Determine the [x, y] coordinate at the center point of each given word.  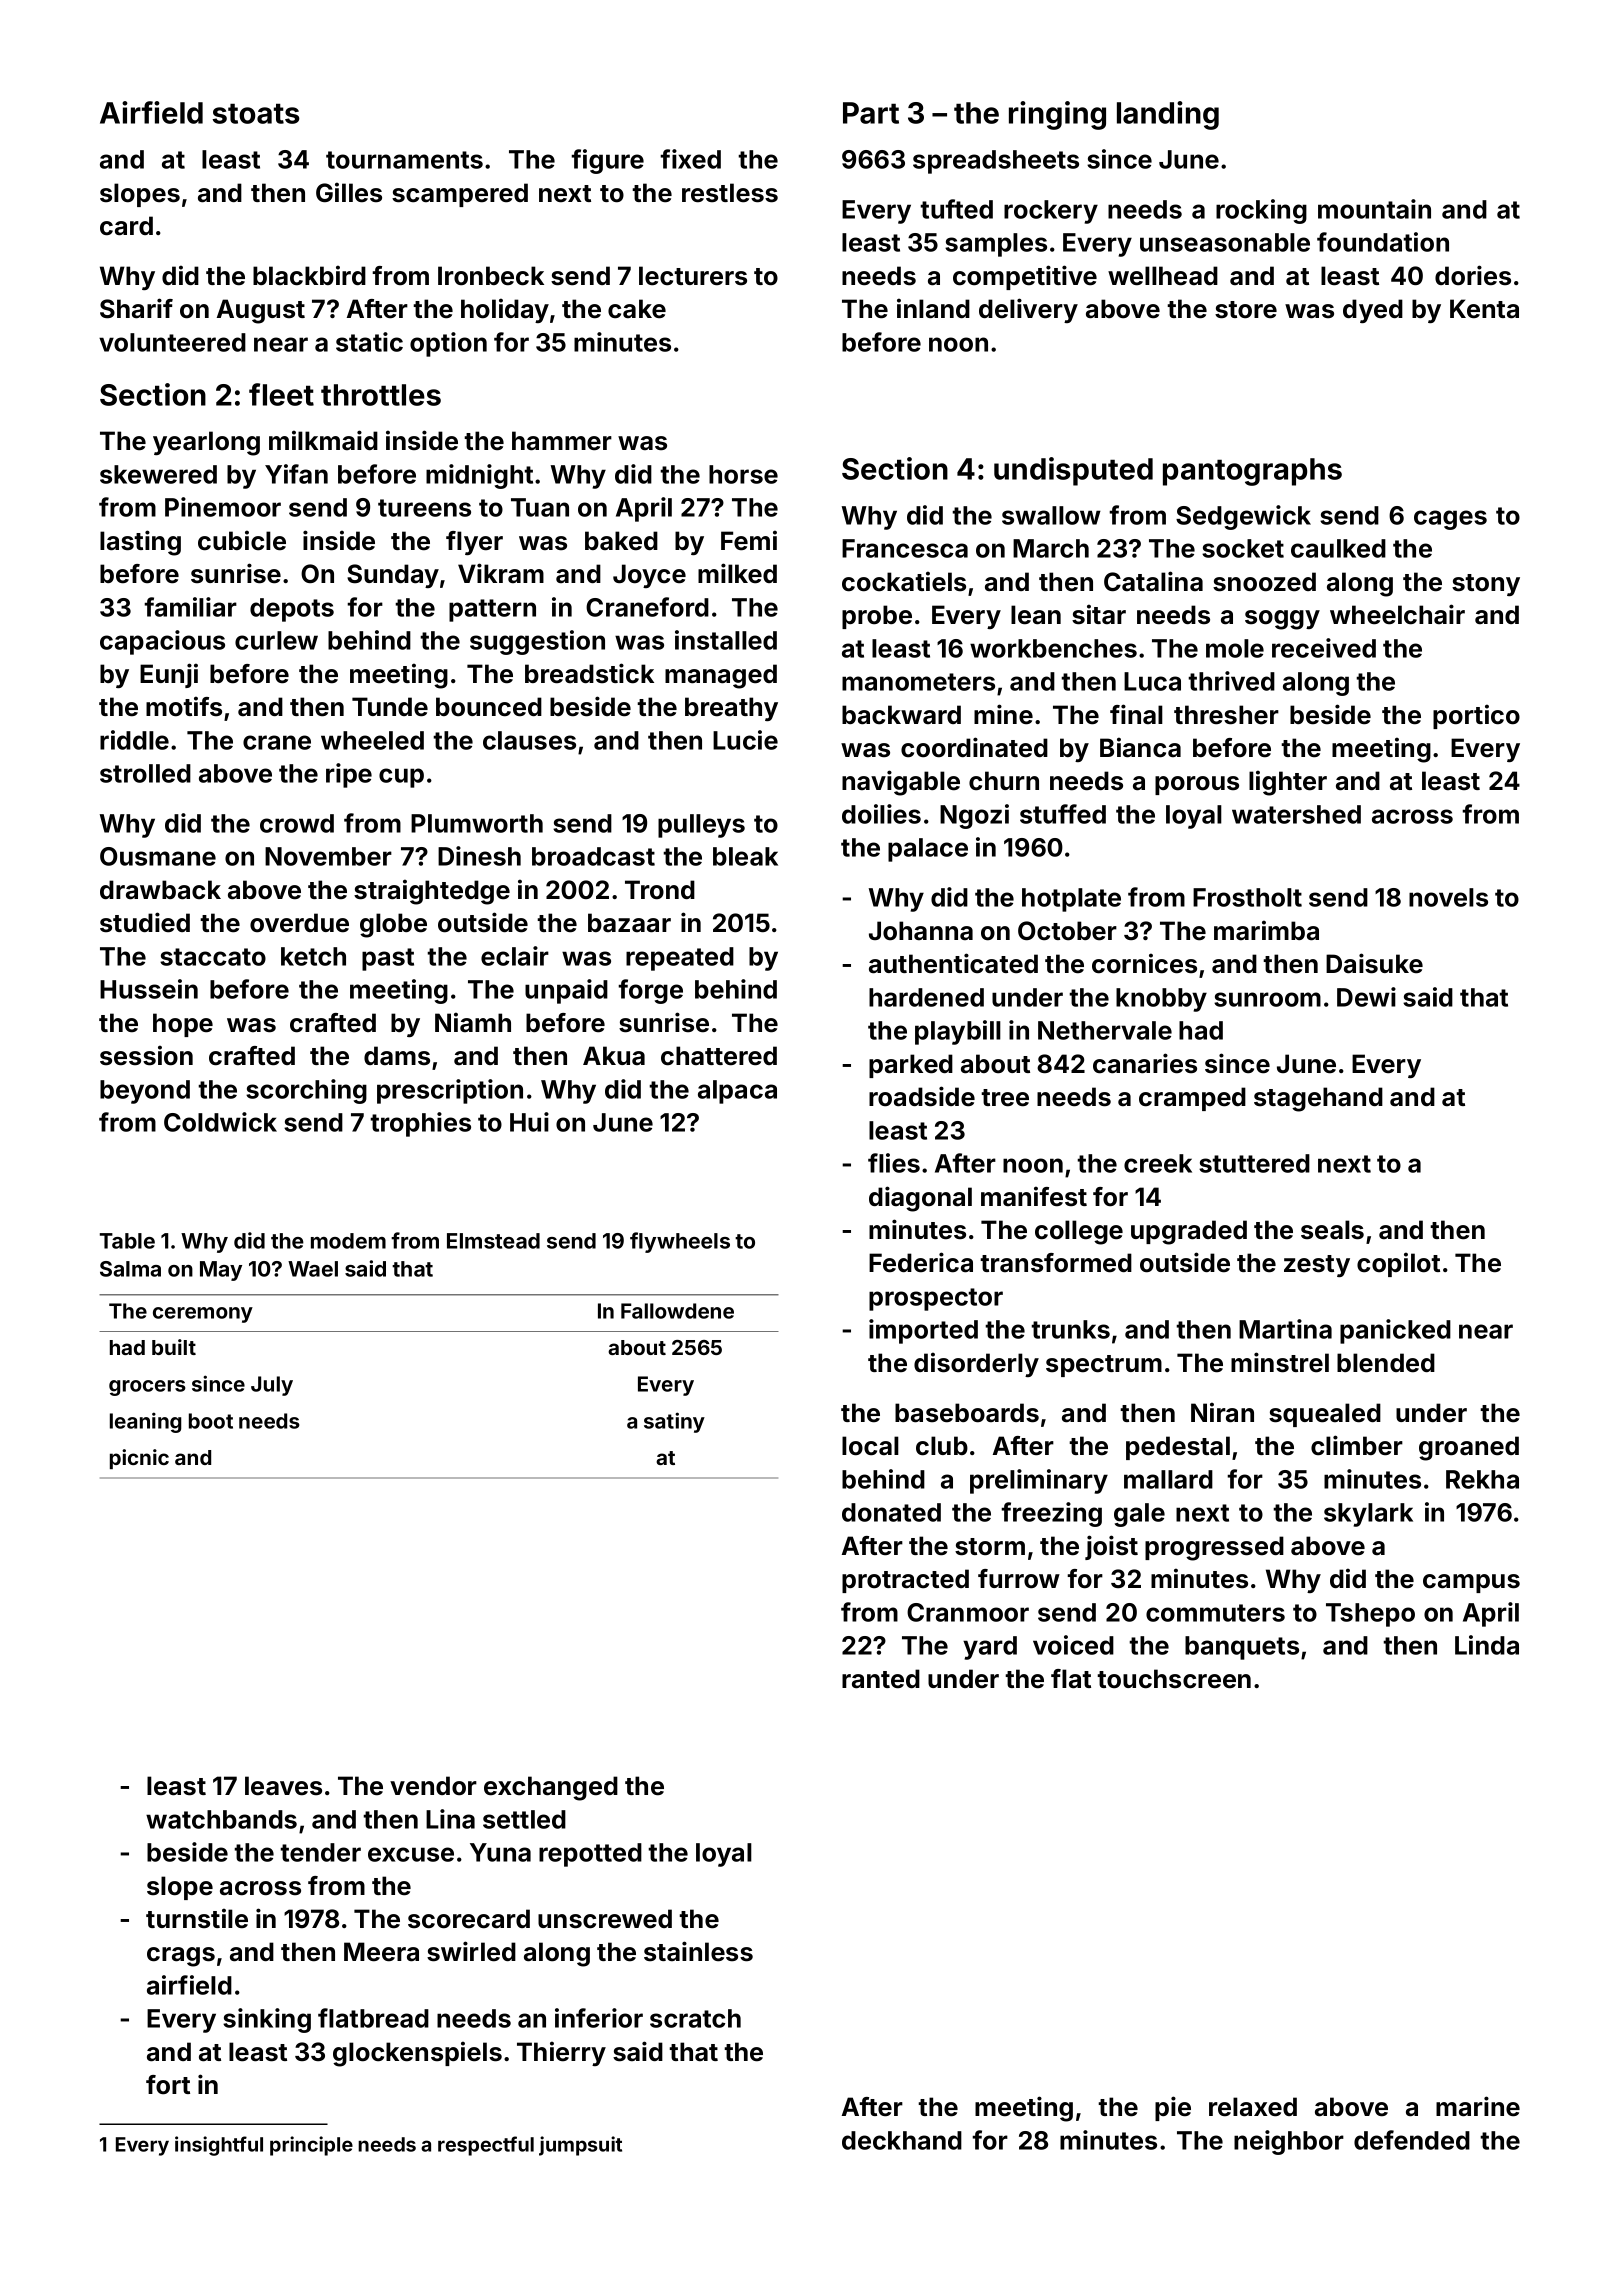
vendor [433, 1786]
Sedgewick [1243, 517]
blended [1386, 1363]
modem [348, 1241]
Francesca [905, 548]
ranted [881, 1679]
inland [933, 308]
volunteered [172, 342]
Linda [1487, 1645]
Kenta [1484, 309]
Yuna [500, 1852]
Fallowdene [677, 1311]
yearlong [206, 443]
